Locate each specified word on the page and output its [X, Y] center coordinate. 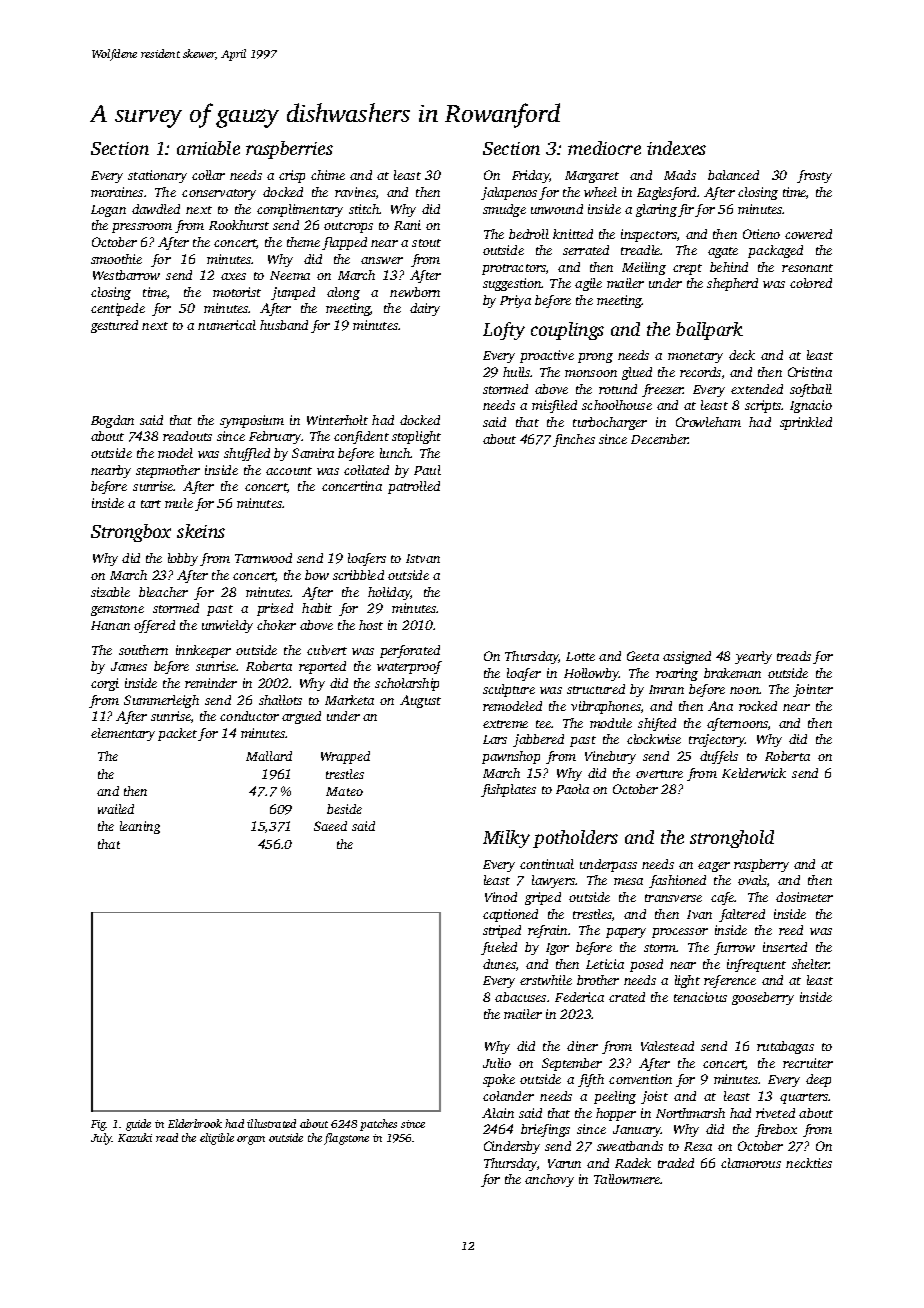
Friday [531, 176]
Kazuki [135, 1137]
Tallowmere [627, 1179]
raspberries [289, 150]
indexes [676, 148]
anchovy [549, 1180]
